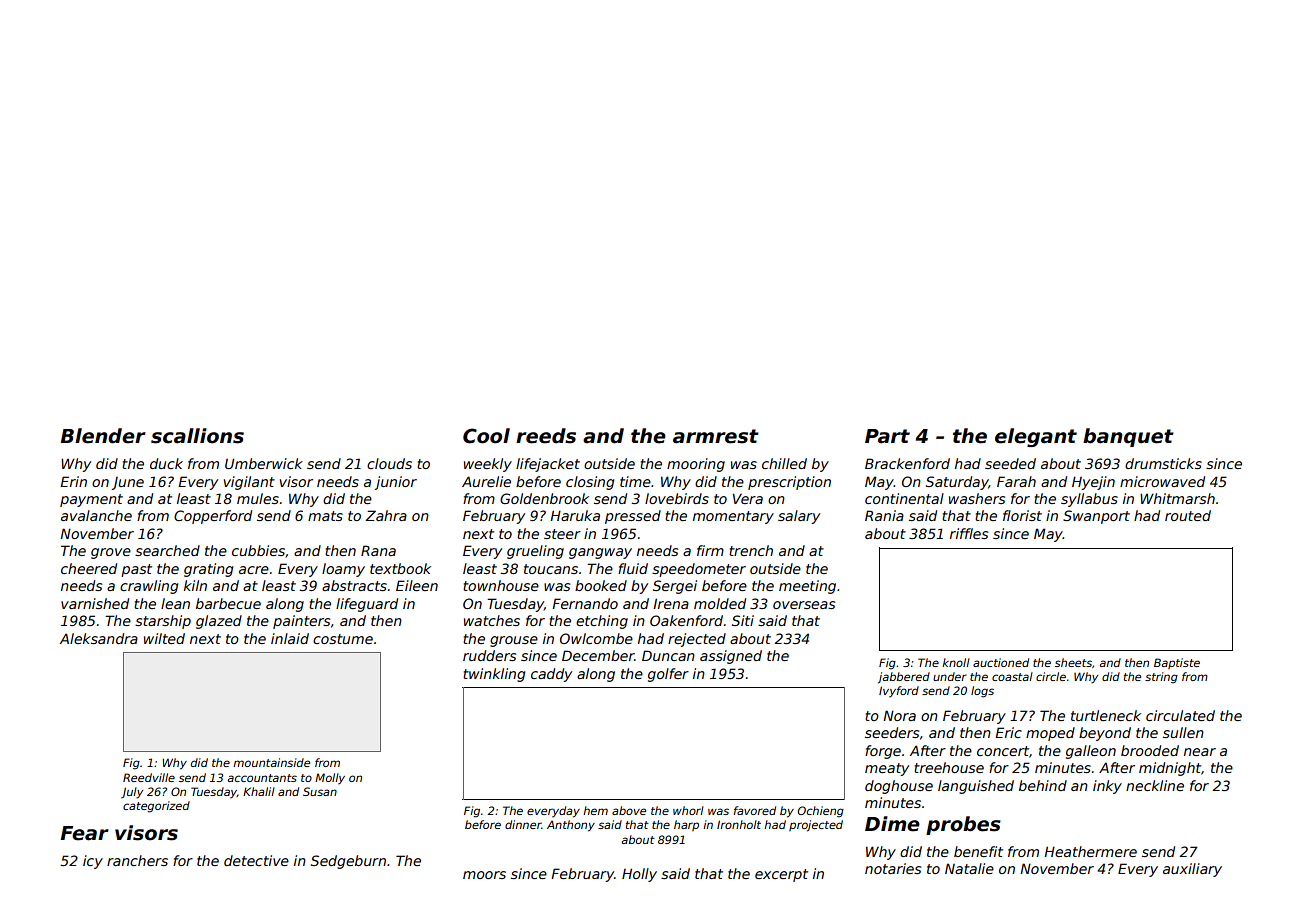 This document has height=924, width=1308. I want to click on mules, so click(258, 498).
